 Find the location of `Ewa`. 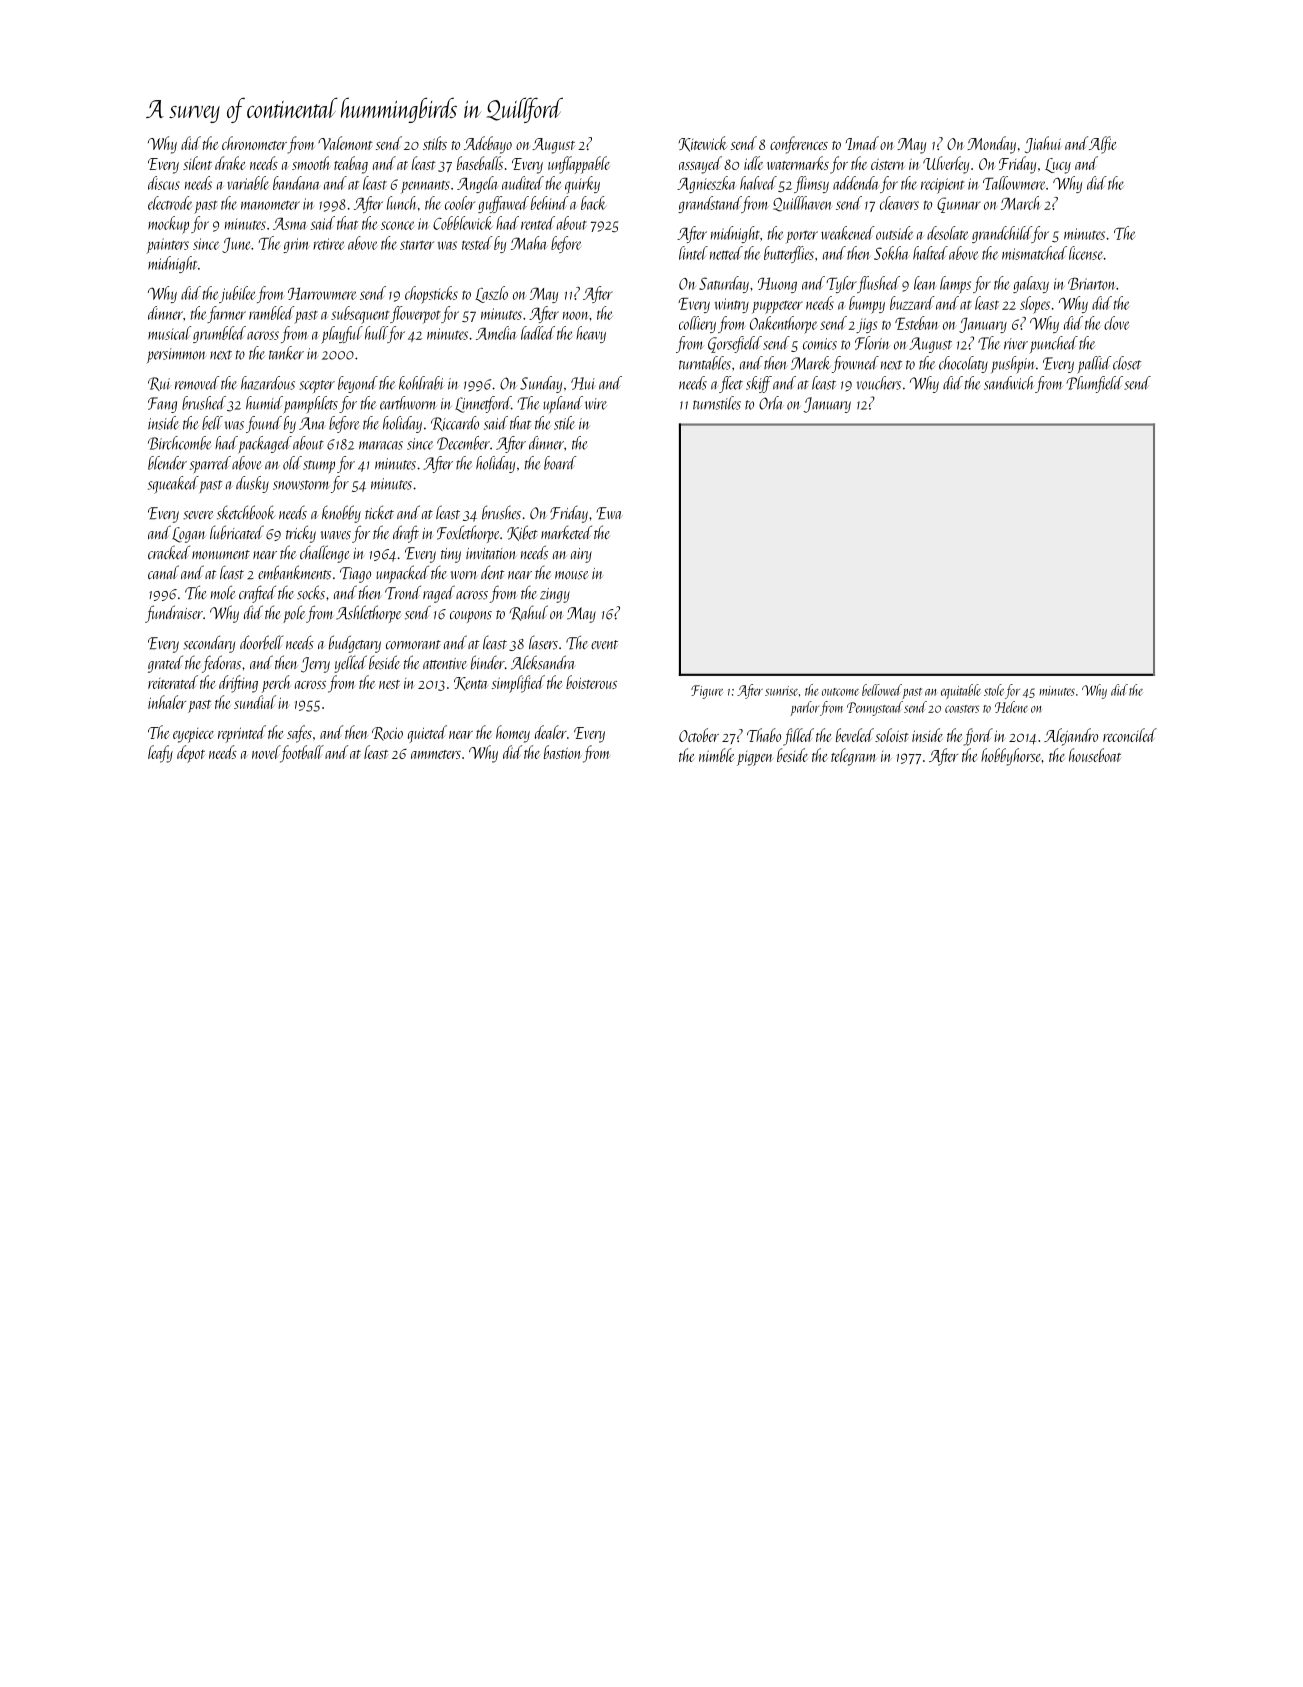

Ewa is located at coordinates (610, 513).
